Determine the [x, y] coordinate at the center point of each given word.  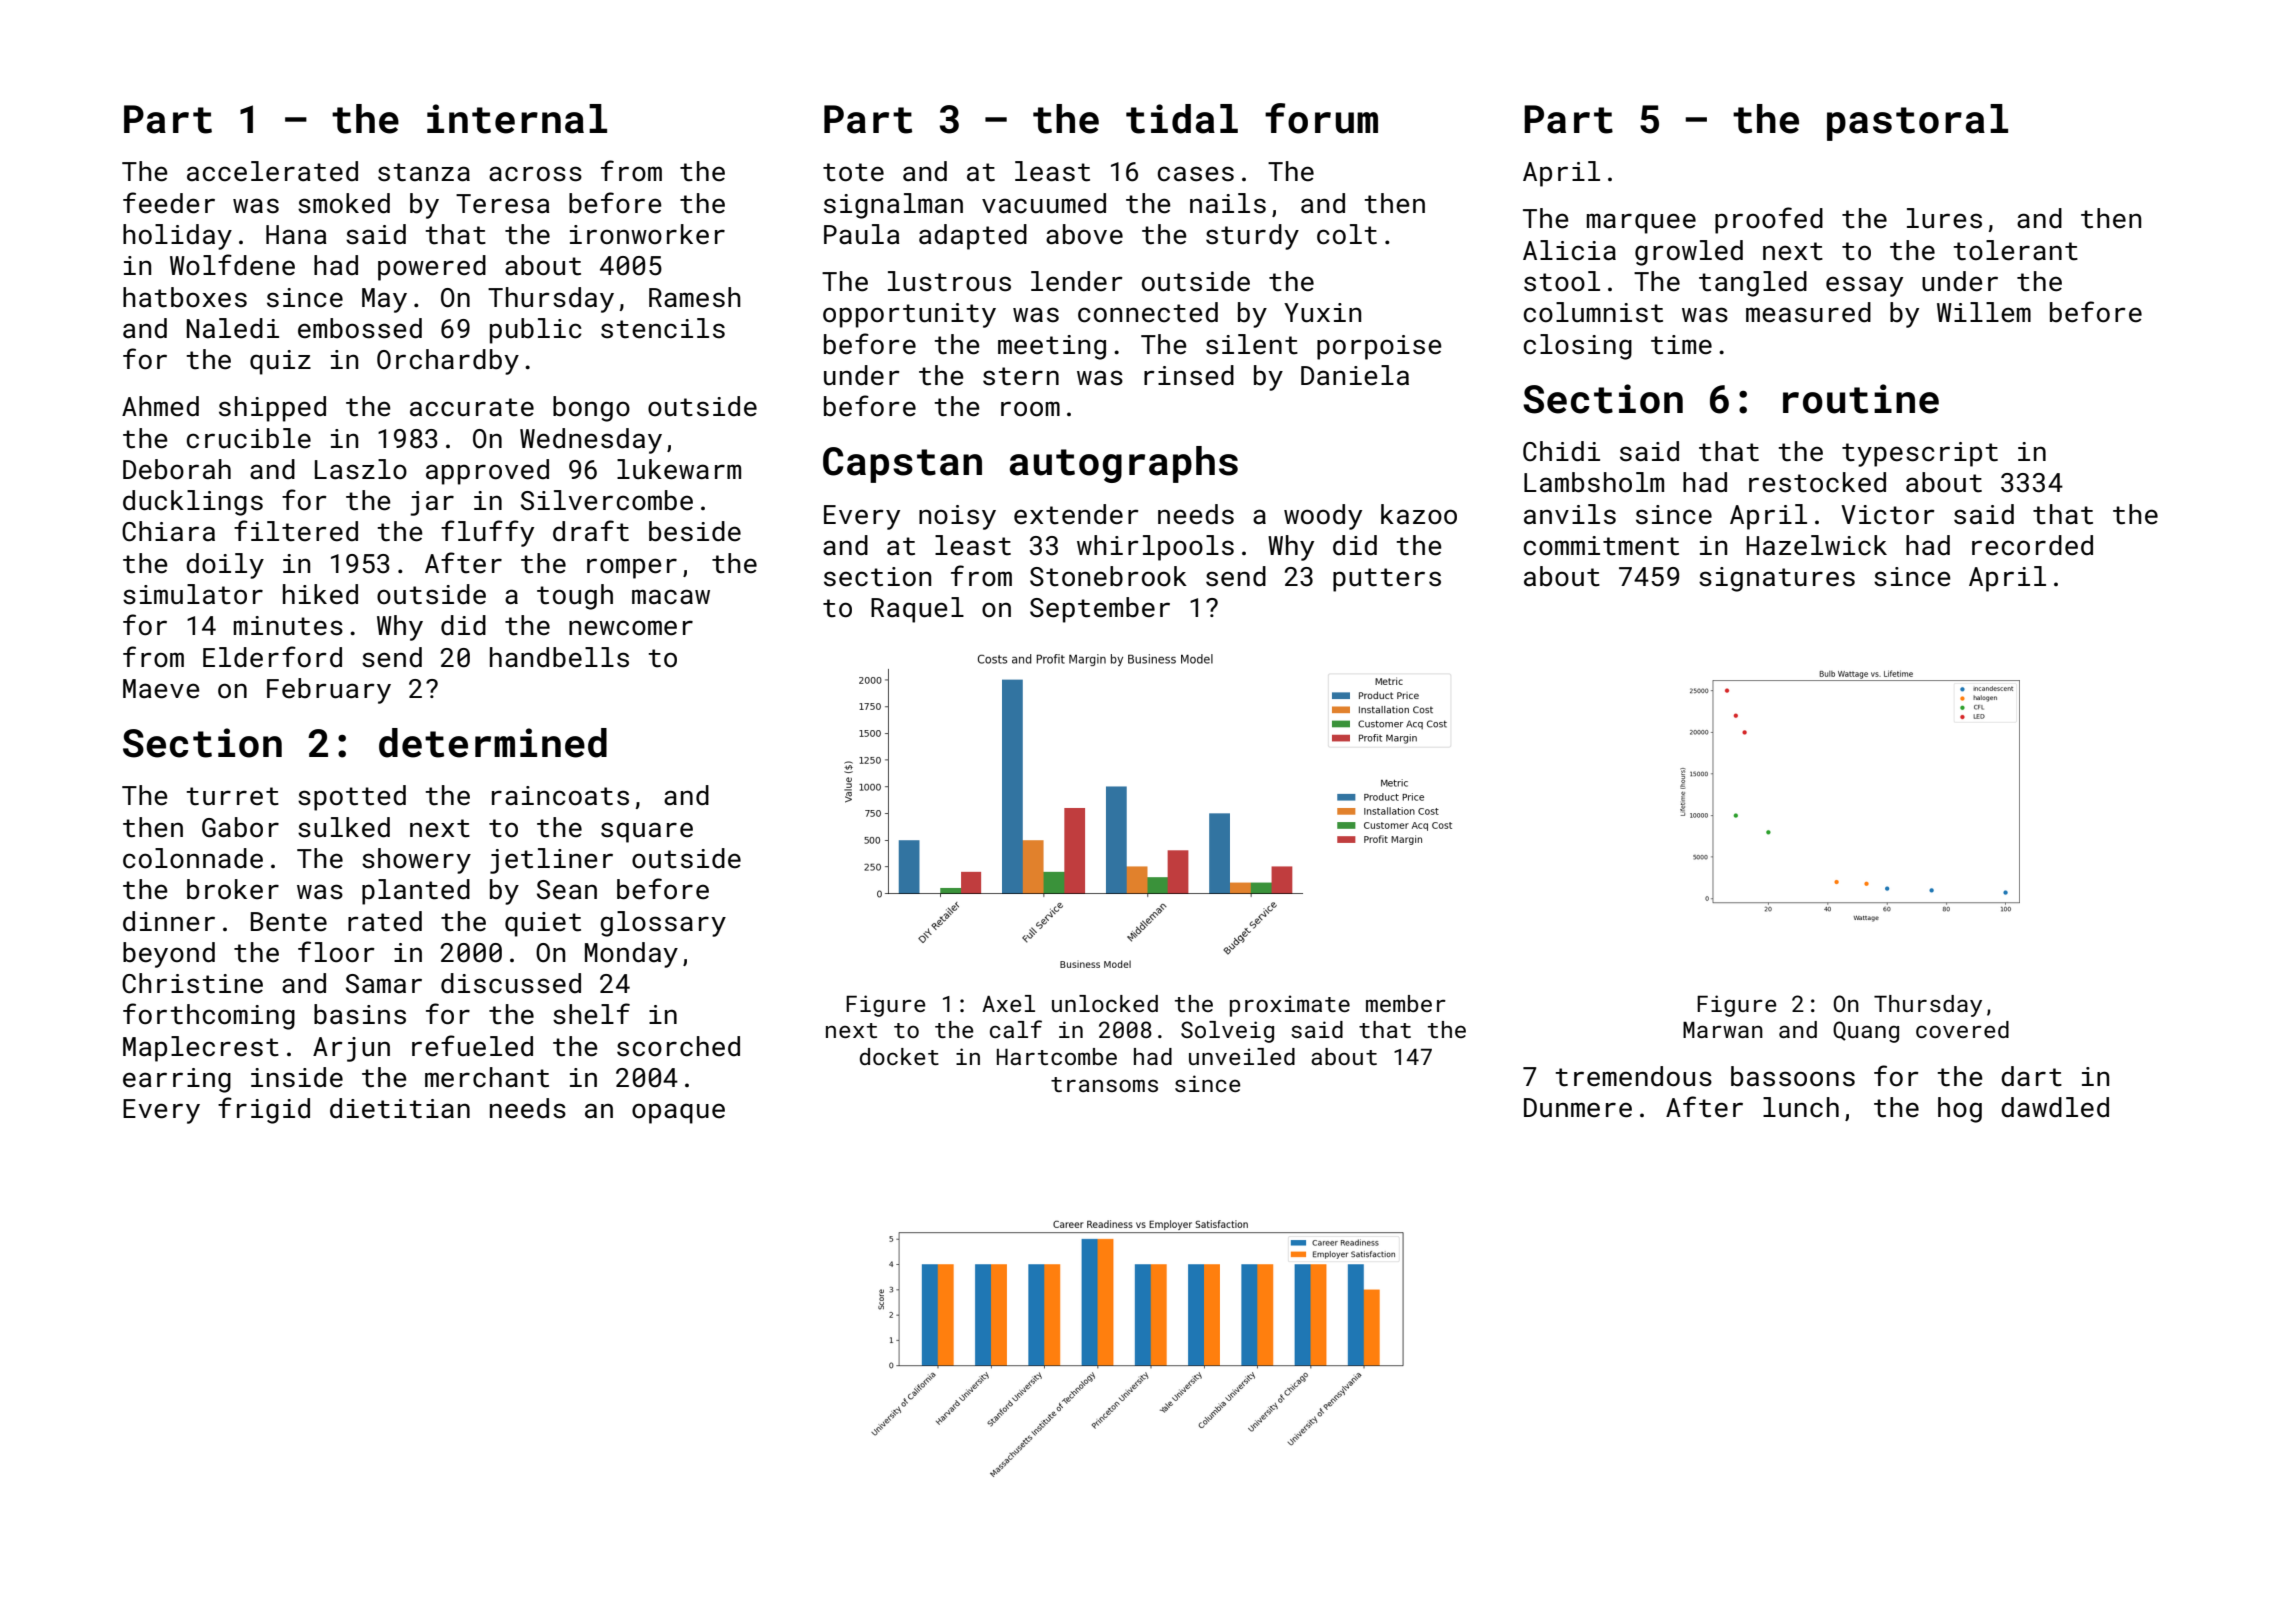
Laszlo [361, 469]
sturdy [1252, 237]
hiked [320, 594]
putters [1387, 580]
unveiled [1242, 1056]
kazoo [1419, 514]
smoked [344, 203]
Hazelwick [1816, 545]
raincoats [560, 796]
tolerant [2015, 250]
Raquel [917, 610]
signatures [1777, 579]
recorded [2032, 545]
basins [360, 1014]
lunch [1801, 1107]
